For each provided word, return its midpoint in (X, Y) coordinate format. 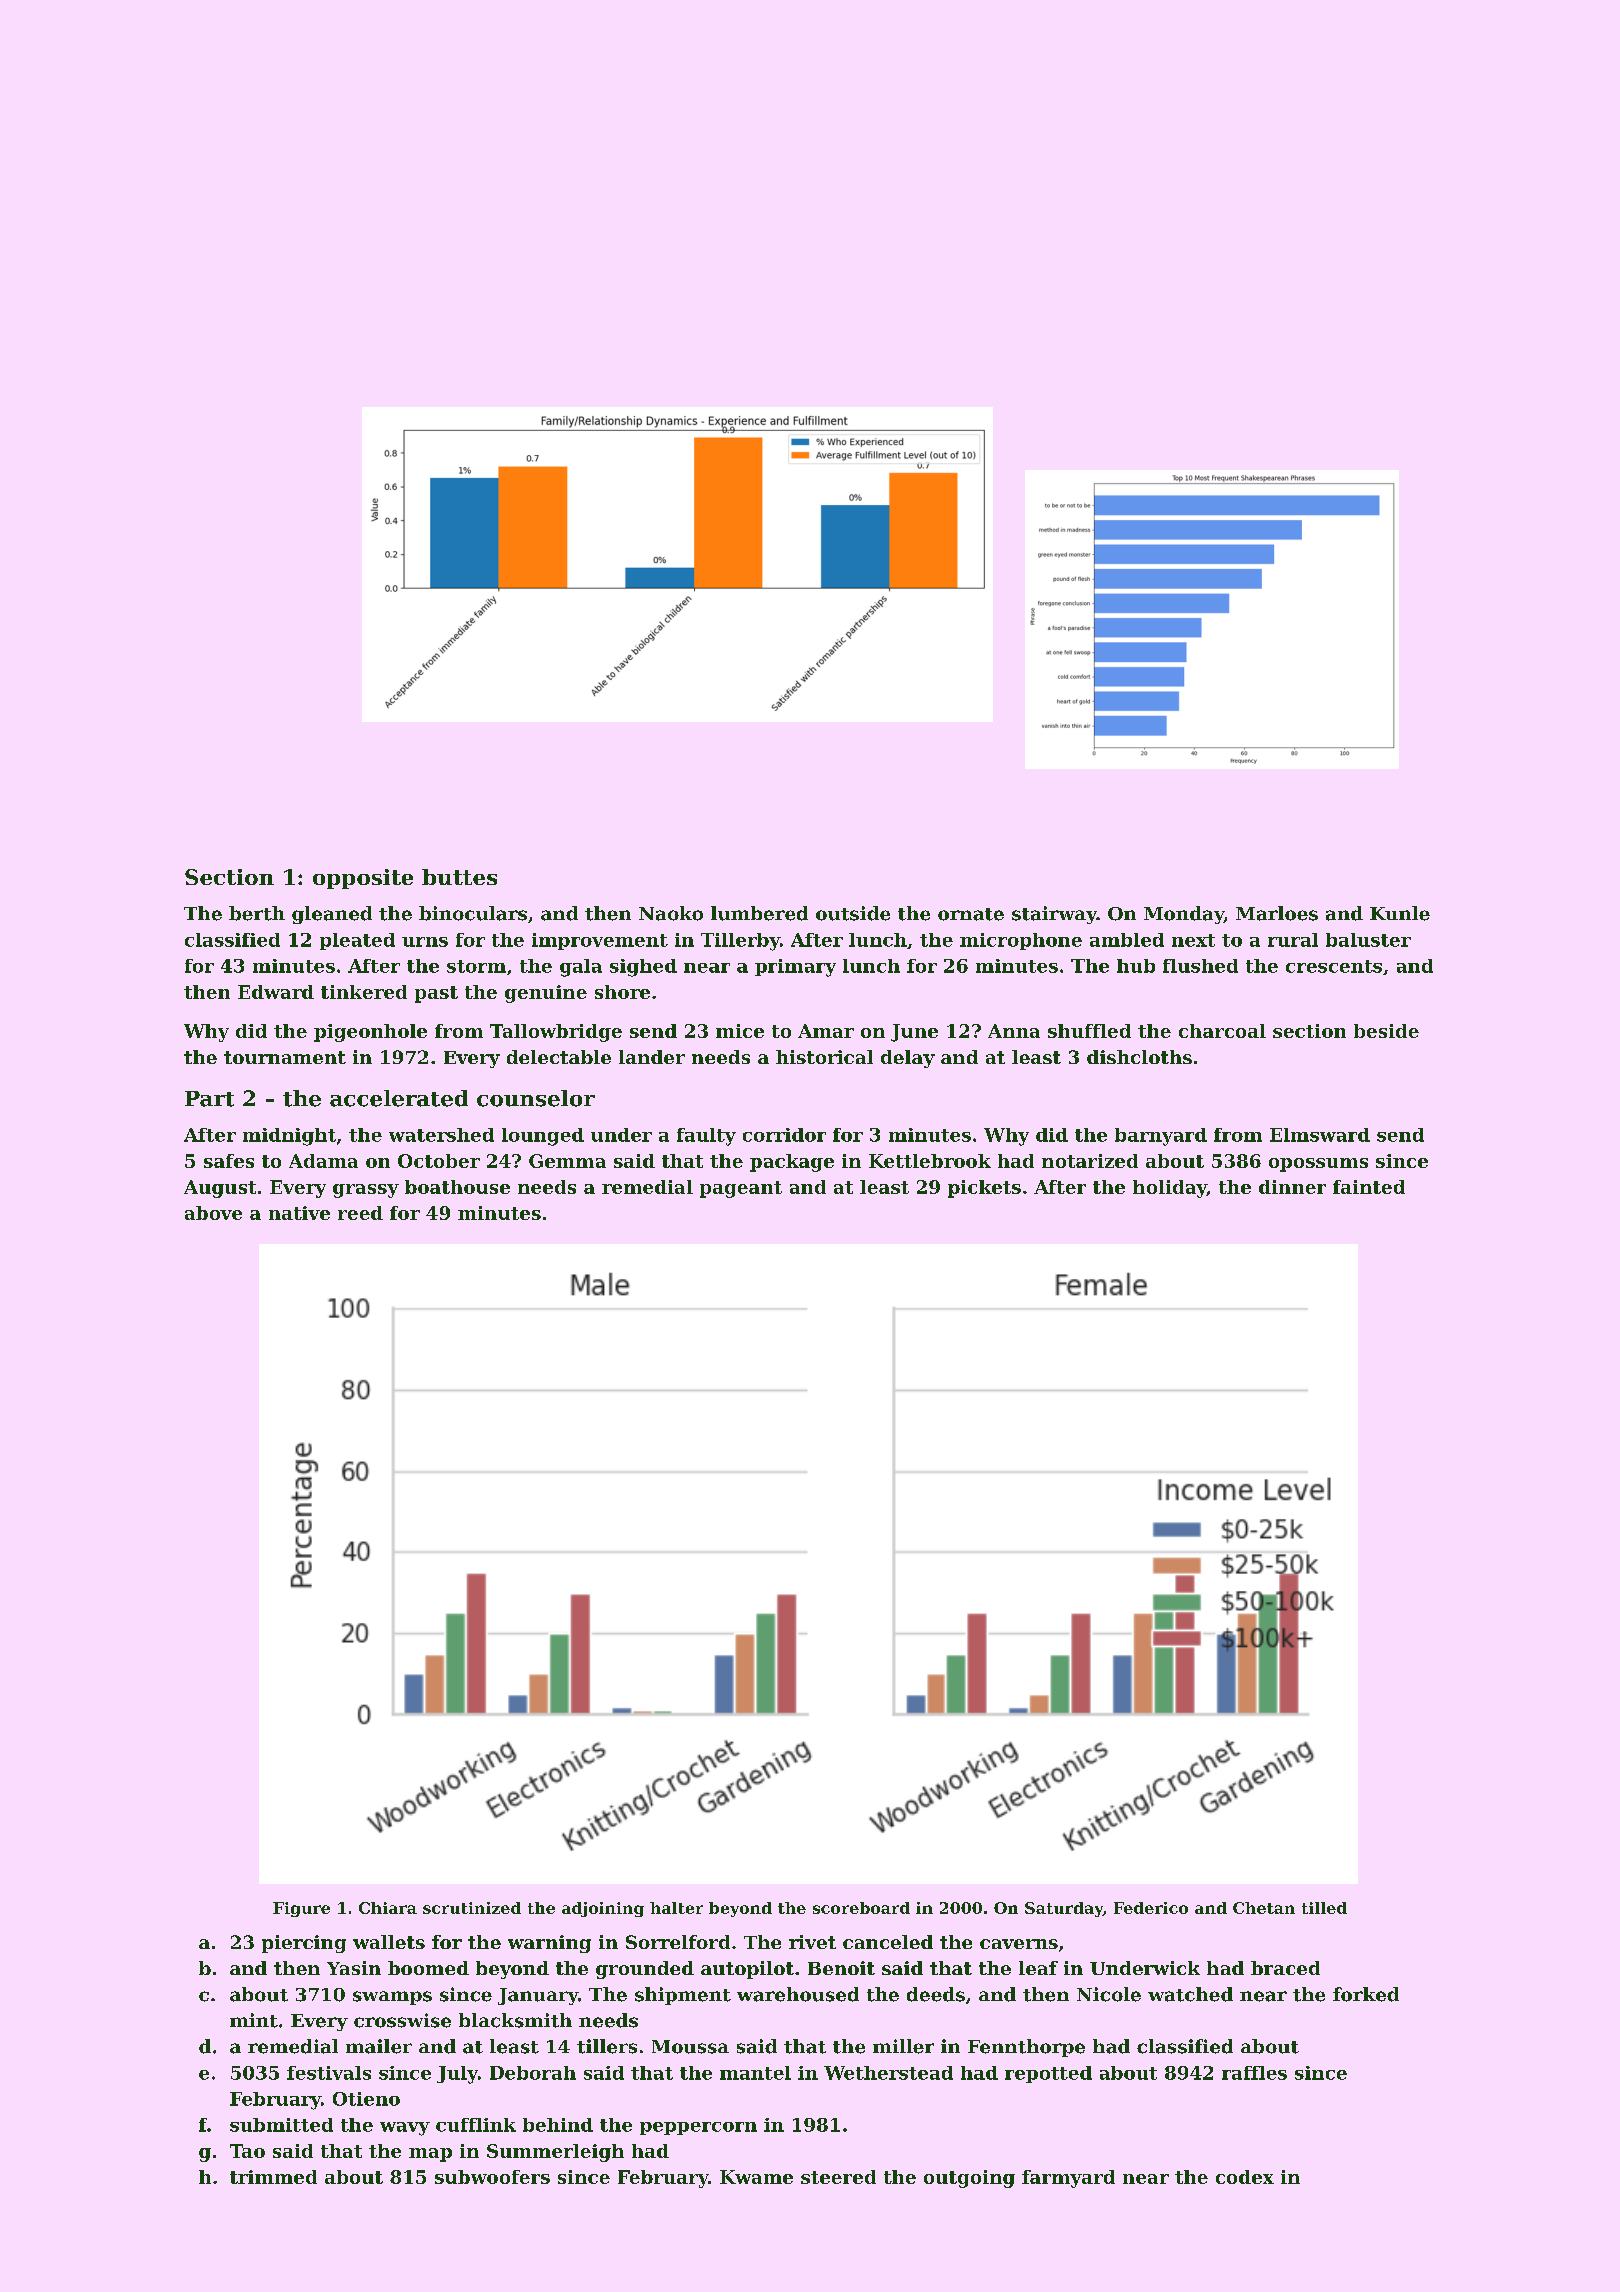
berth (257, 913)
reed (360, 1213)
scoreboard (861, 1908)
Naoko (671, 913)
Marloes (1277, 913)
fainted (1369, 1187)
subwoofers (492, 2177)
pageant (741, 1189)
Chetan (1264, 1908)
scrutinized (472, 1908)
